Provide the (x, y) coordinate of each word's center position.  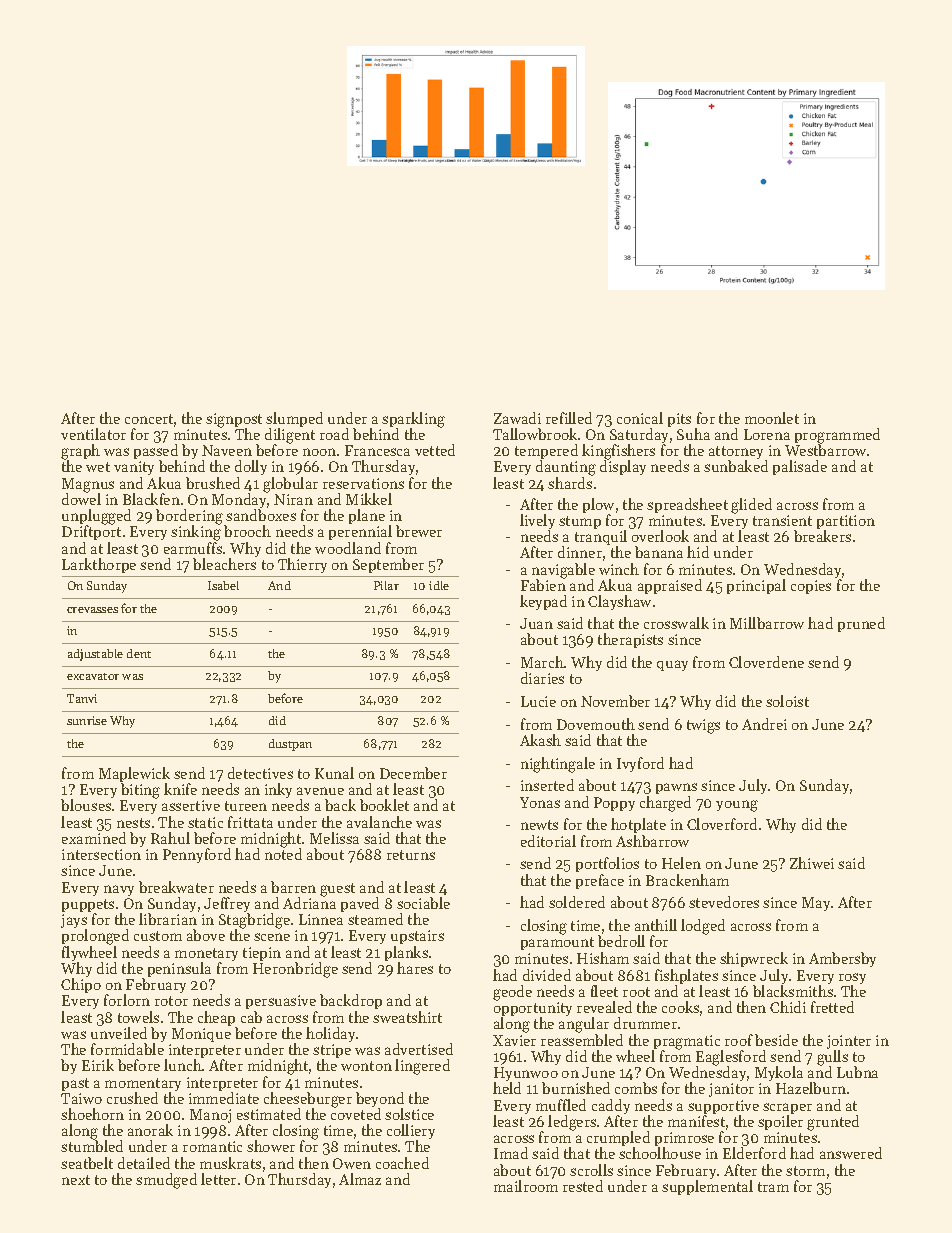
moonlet (772, 418)
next (76, 1180)
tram (773, 1187)
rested (583, 1186)
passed (156, 452)
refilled (569, 418)
